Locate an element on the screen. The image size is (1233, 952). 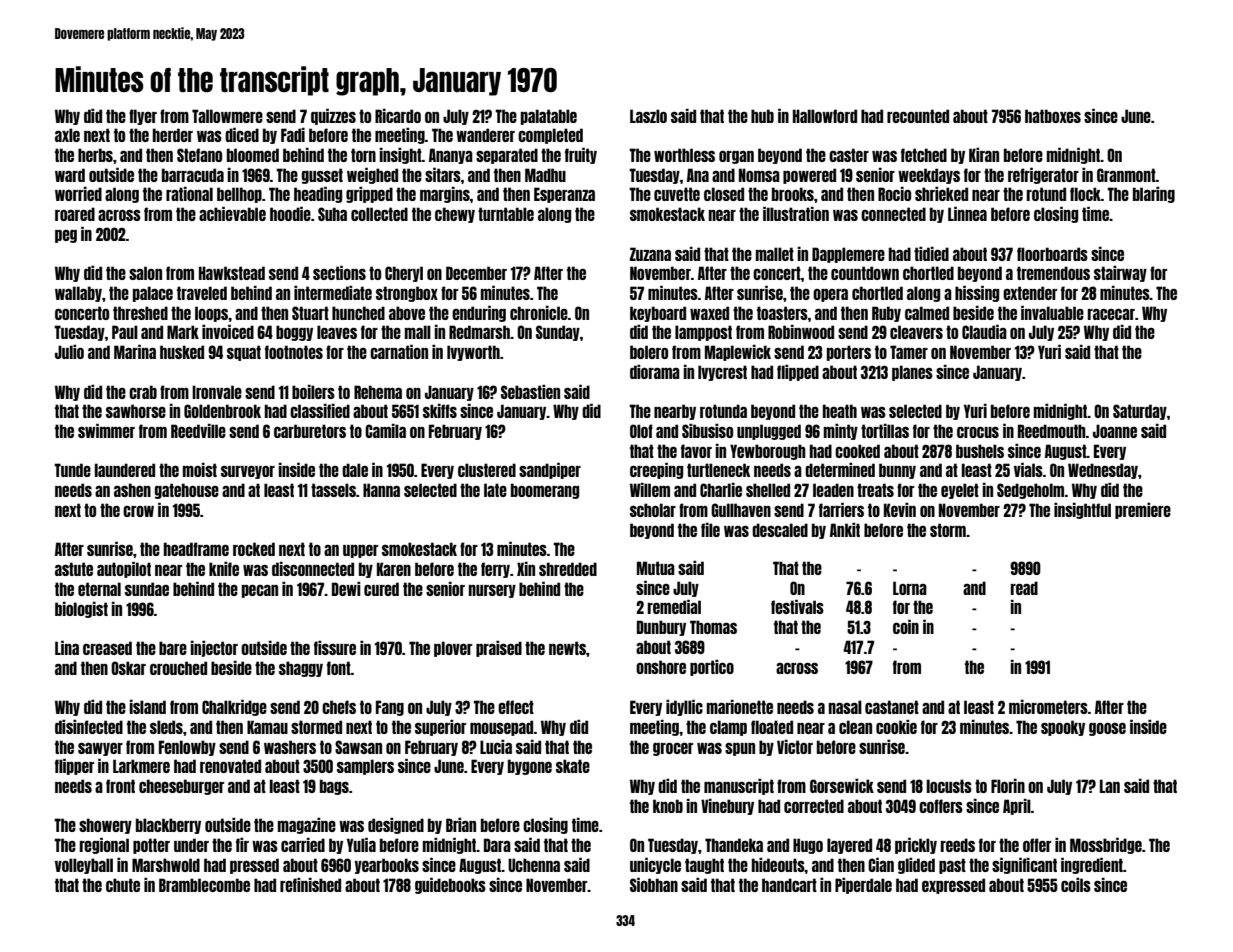
chute is located at coordinates (123, 885).
